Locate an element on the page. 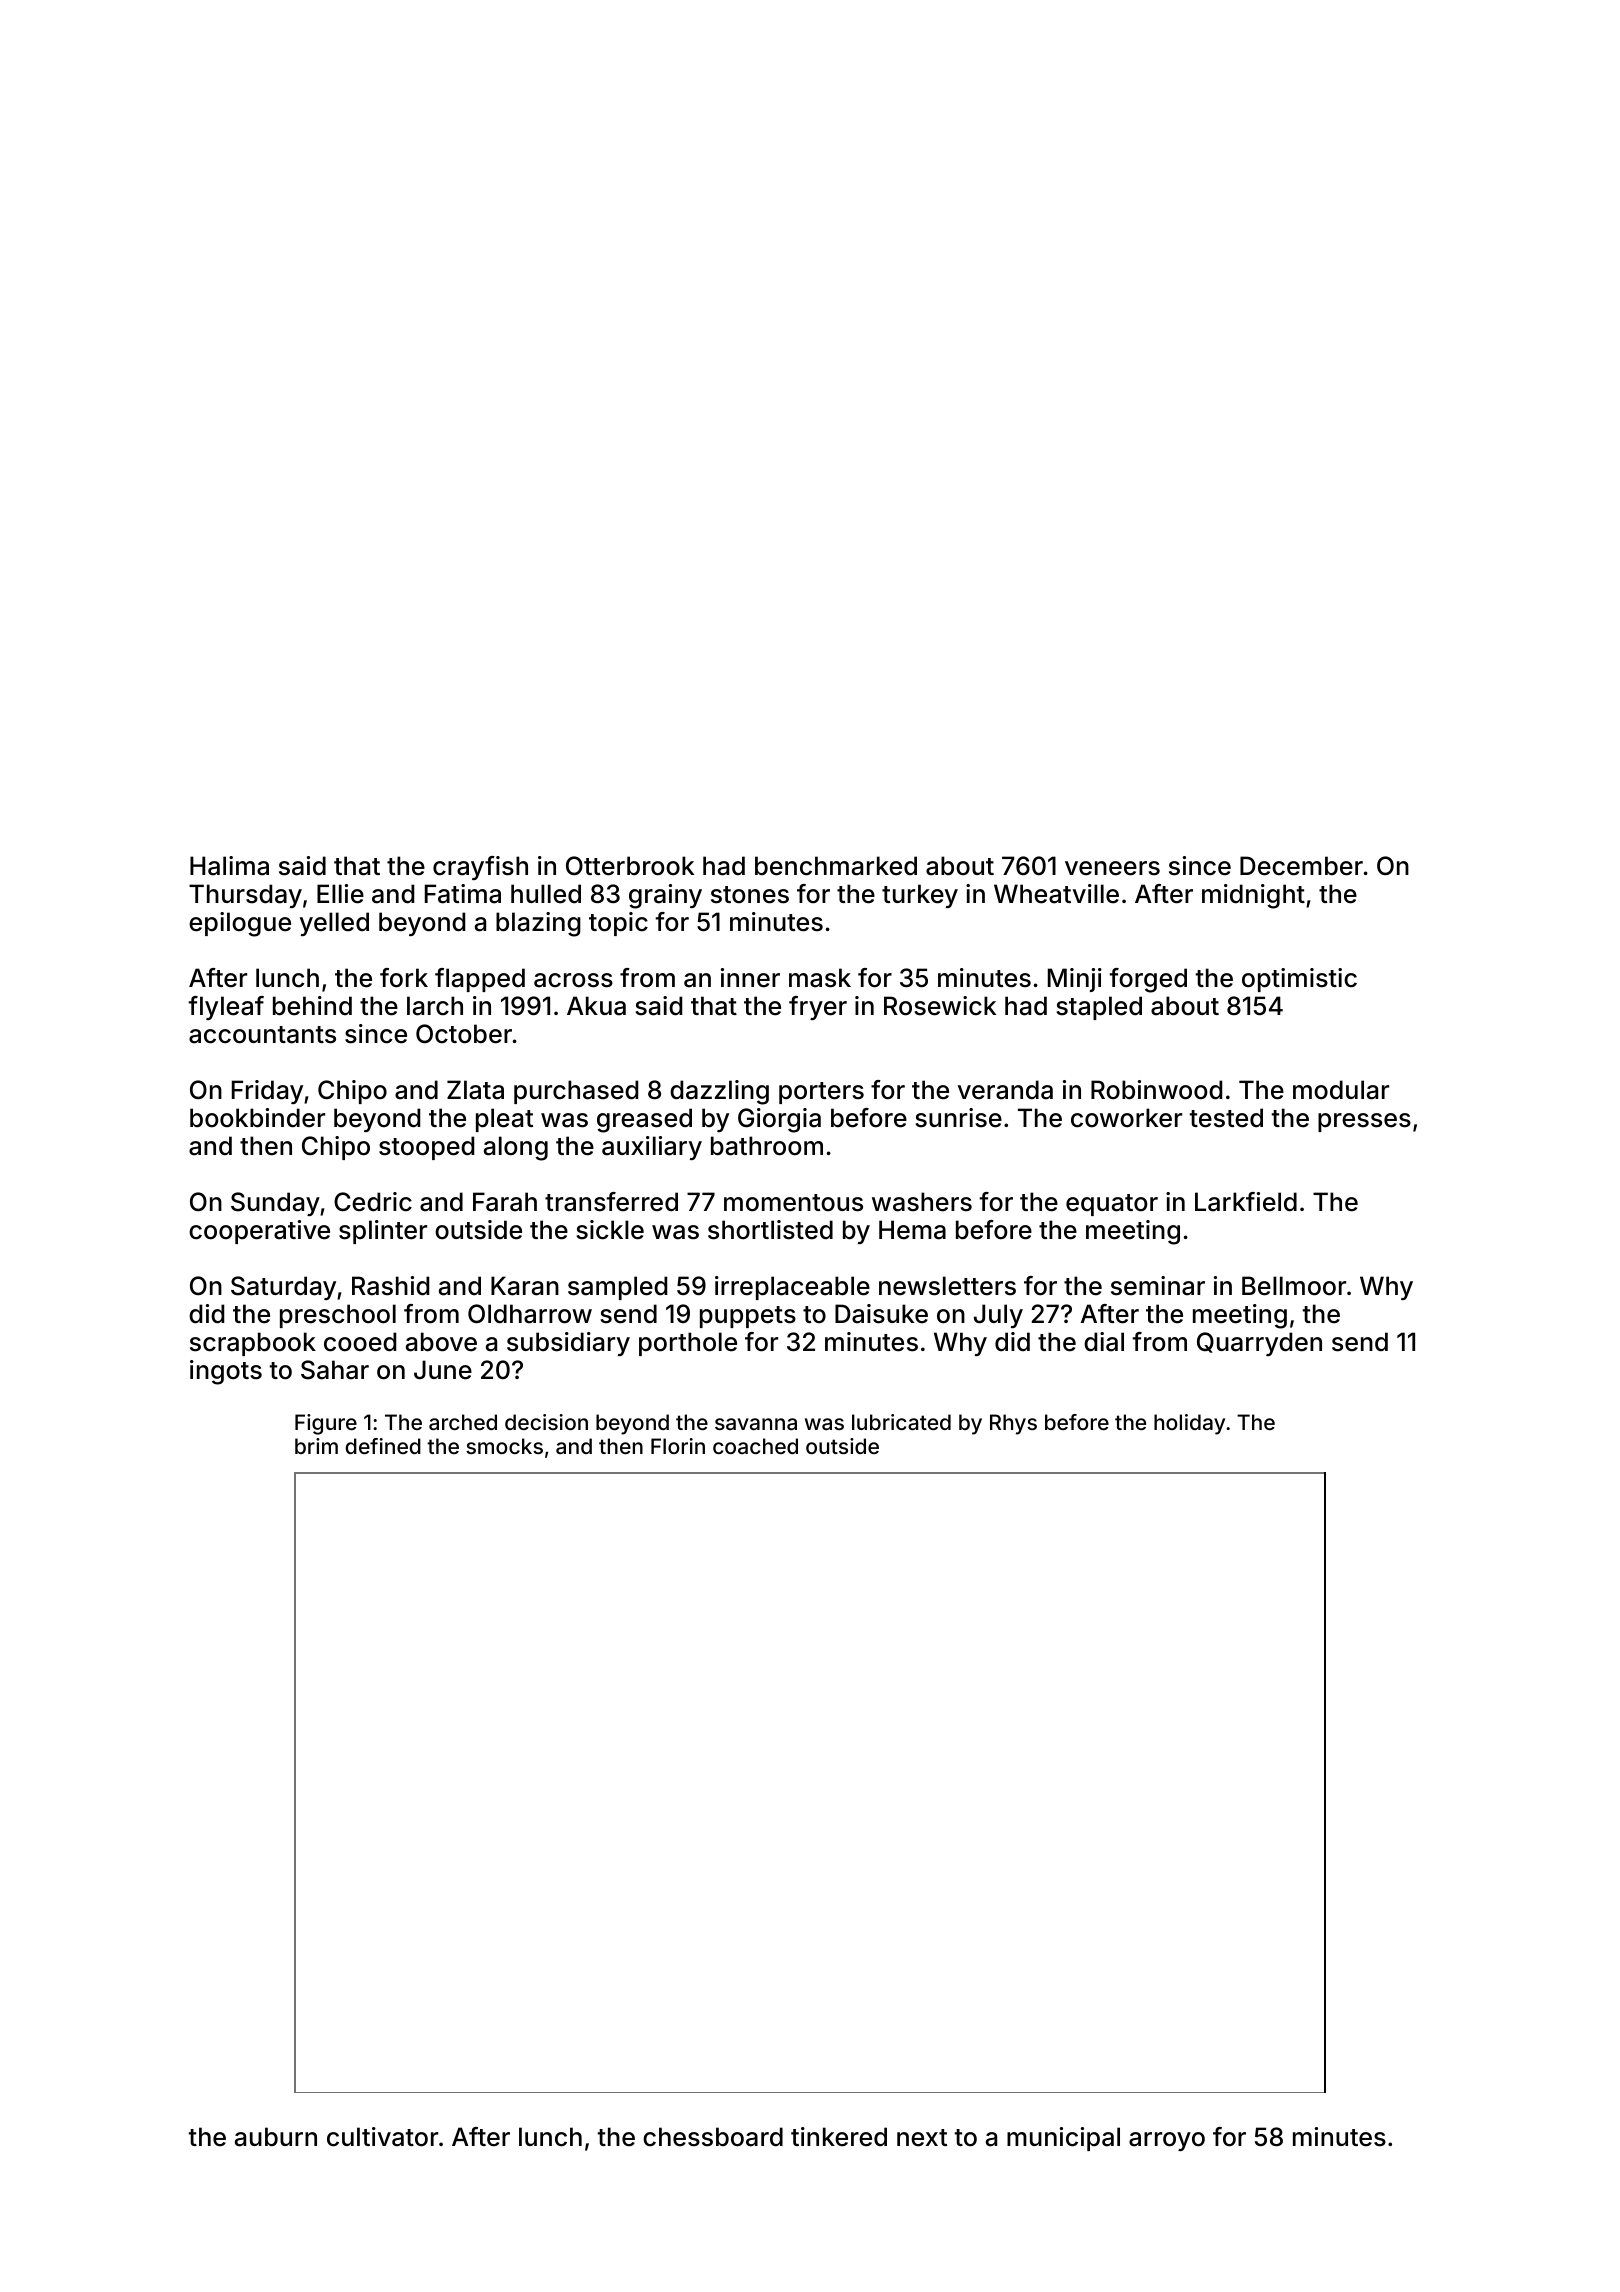 This page has width=1620, height=2292. arroyo is located at coordinates (1167, 2141).
